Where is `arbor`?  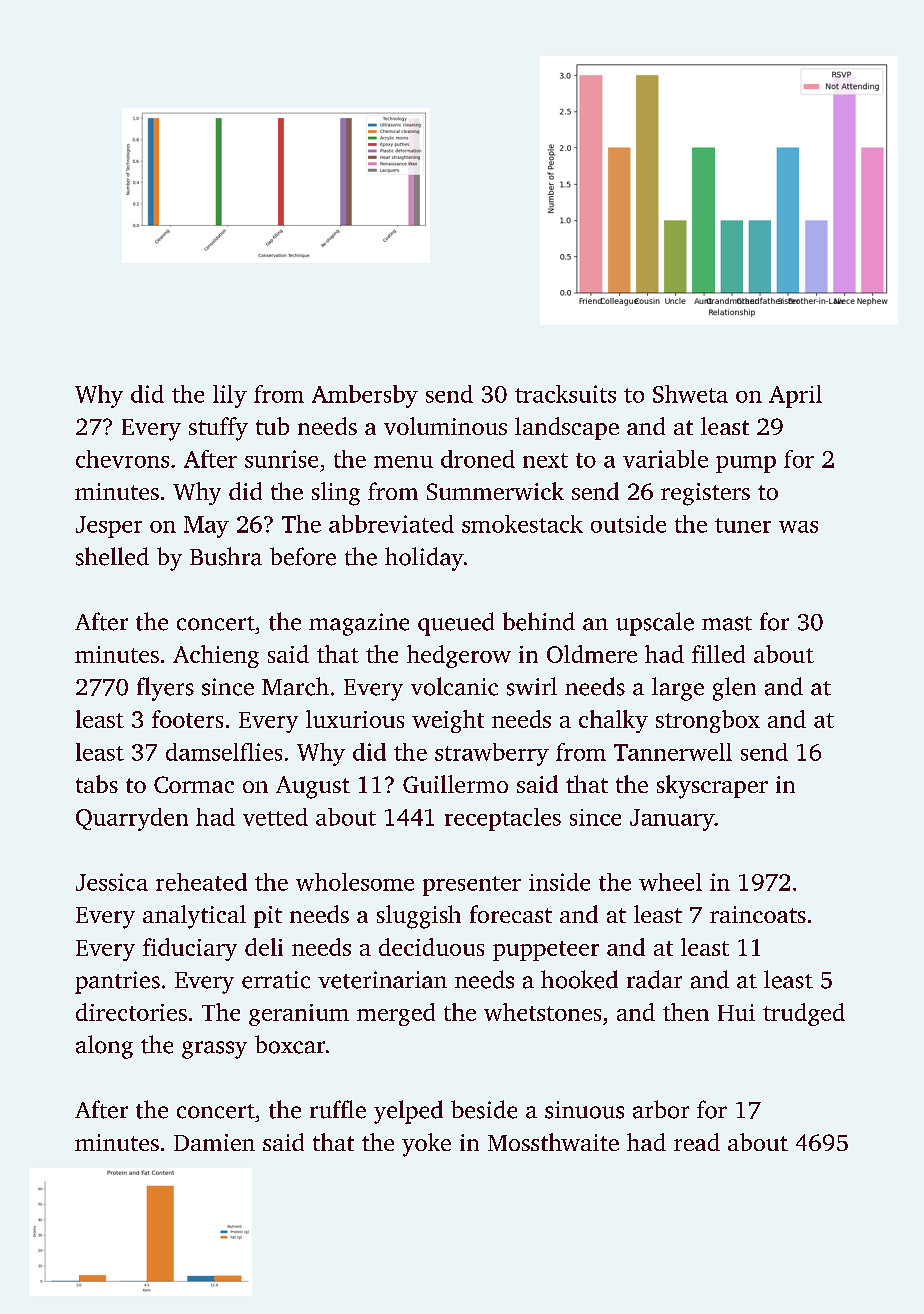
arbor is located at coordinates (661, 1109).
